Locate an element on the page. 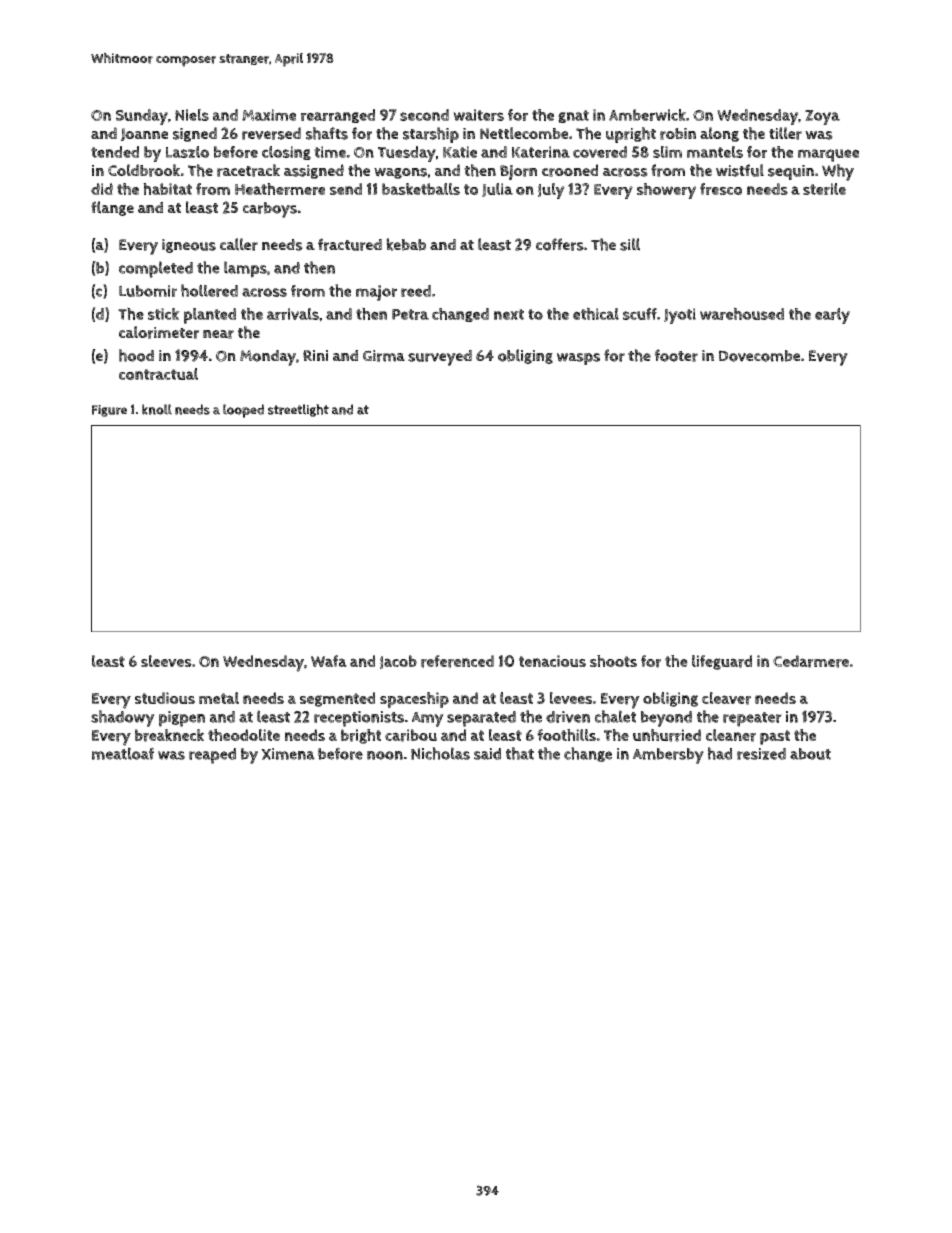  kebab is located at coordinates (406, 244).
